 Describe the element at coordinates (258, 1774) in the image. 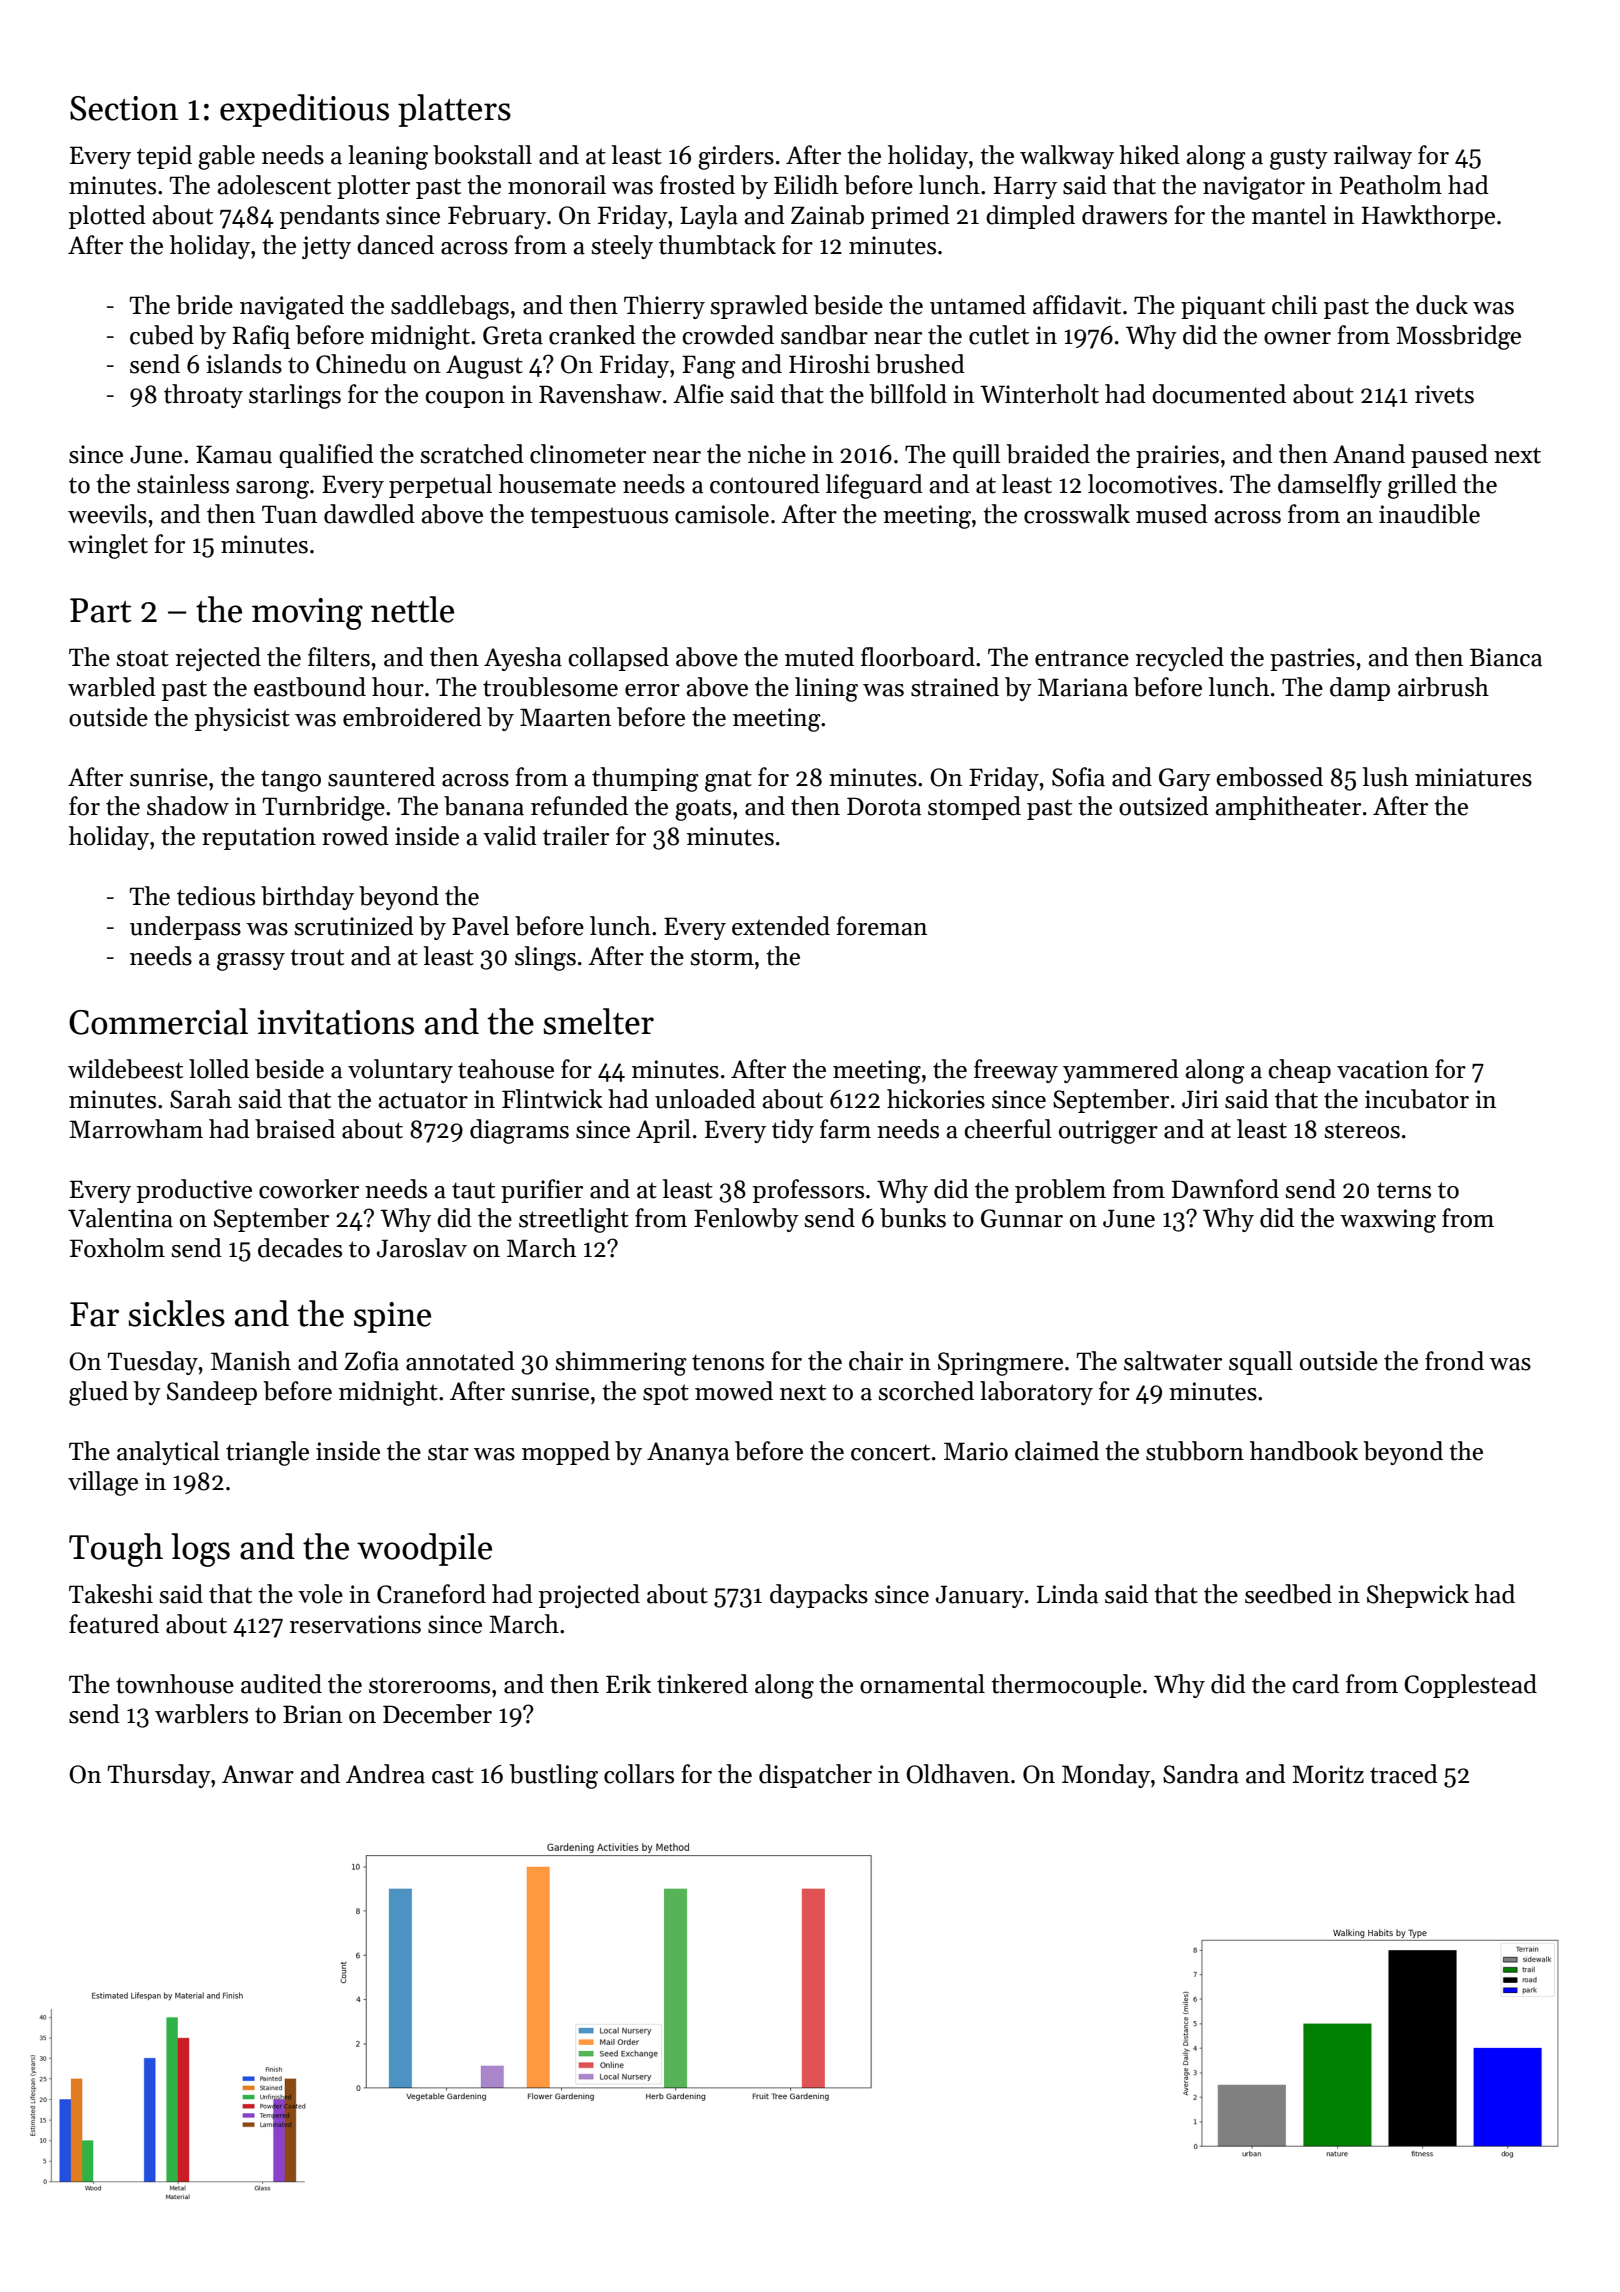

I see `Anwar` at that location.
